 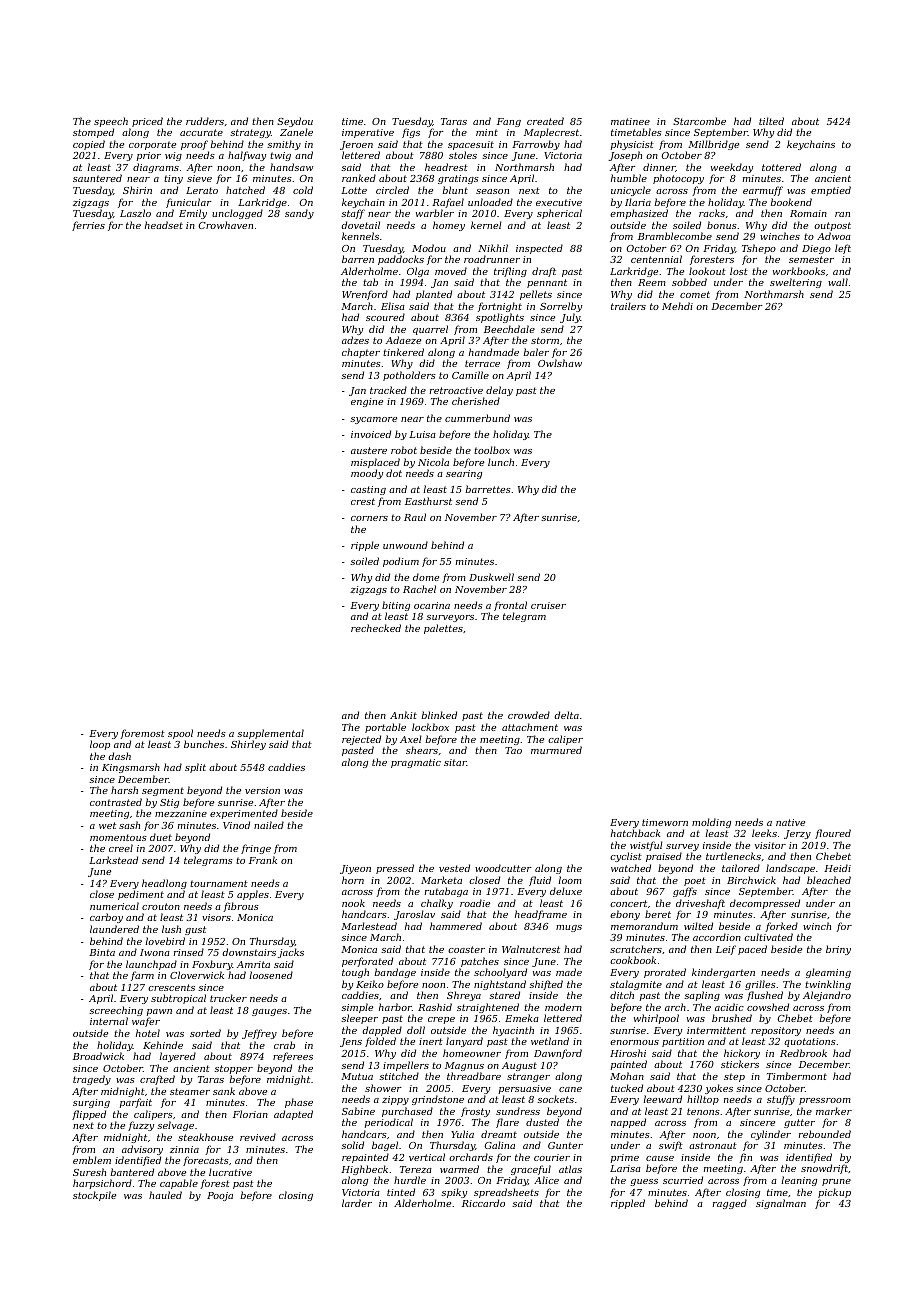 I want to click on loom, so click(x=570, y=880).
